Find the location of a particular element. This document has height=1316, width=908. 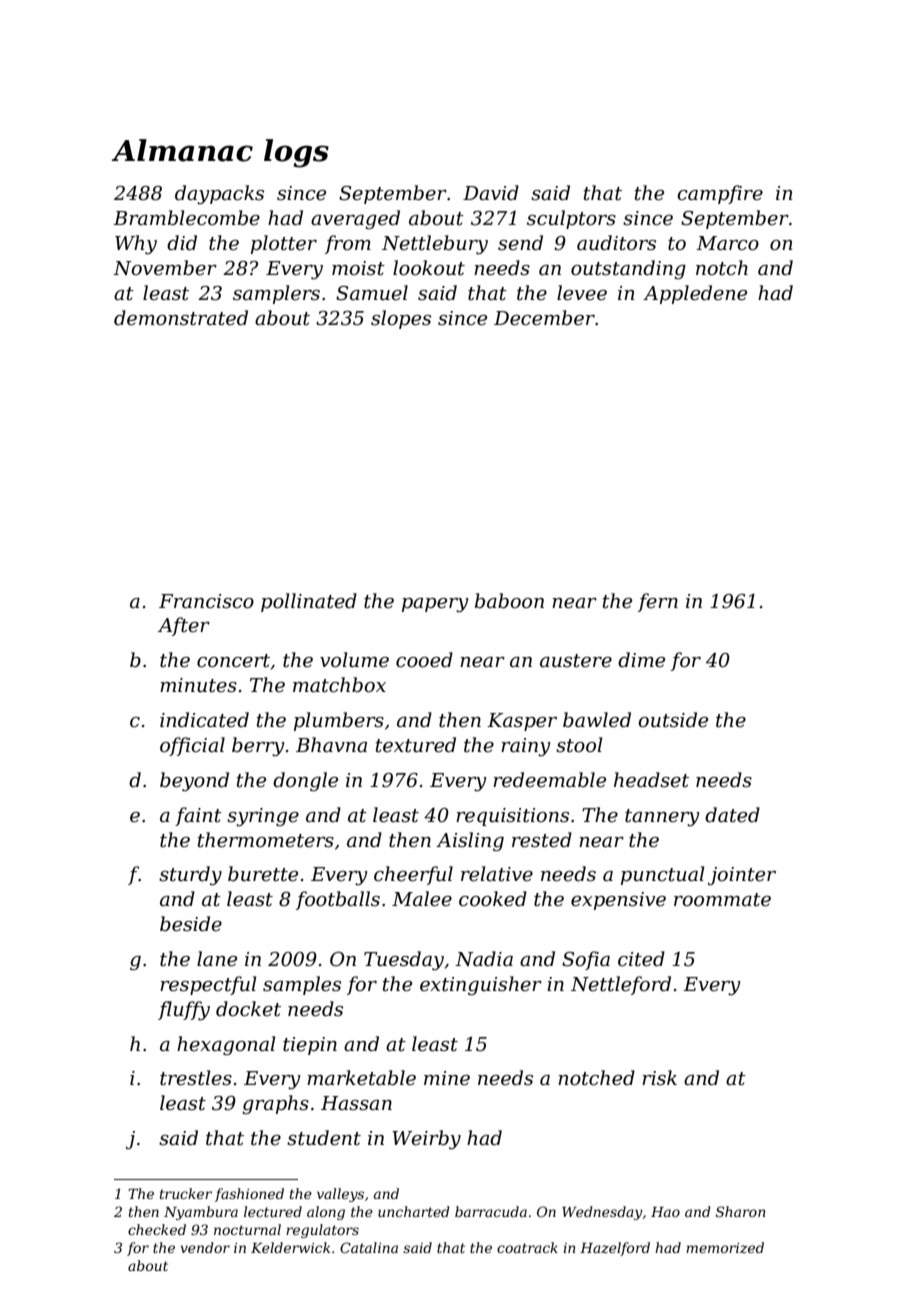

Malee is located at coordinates (422, 899).
